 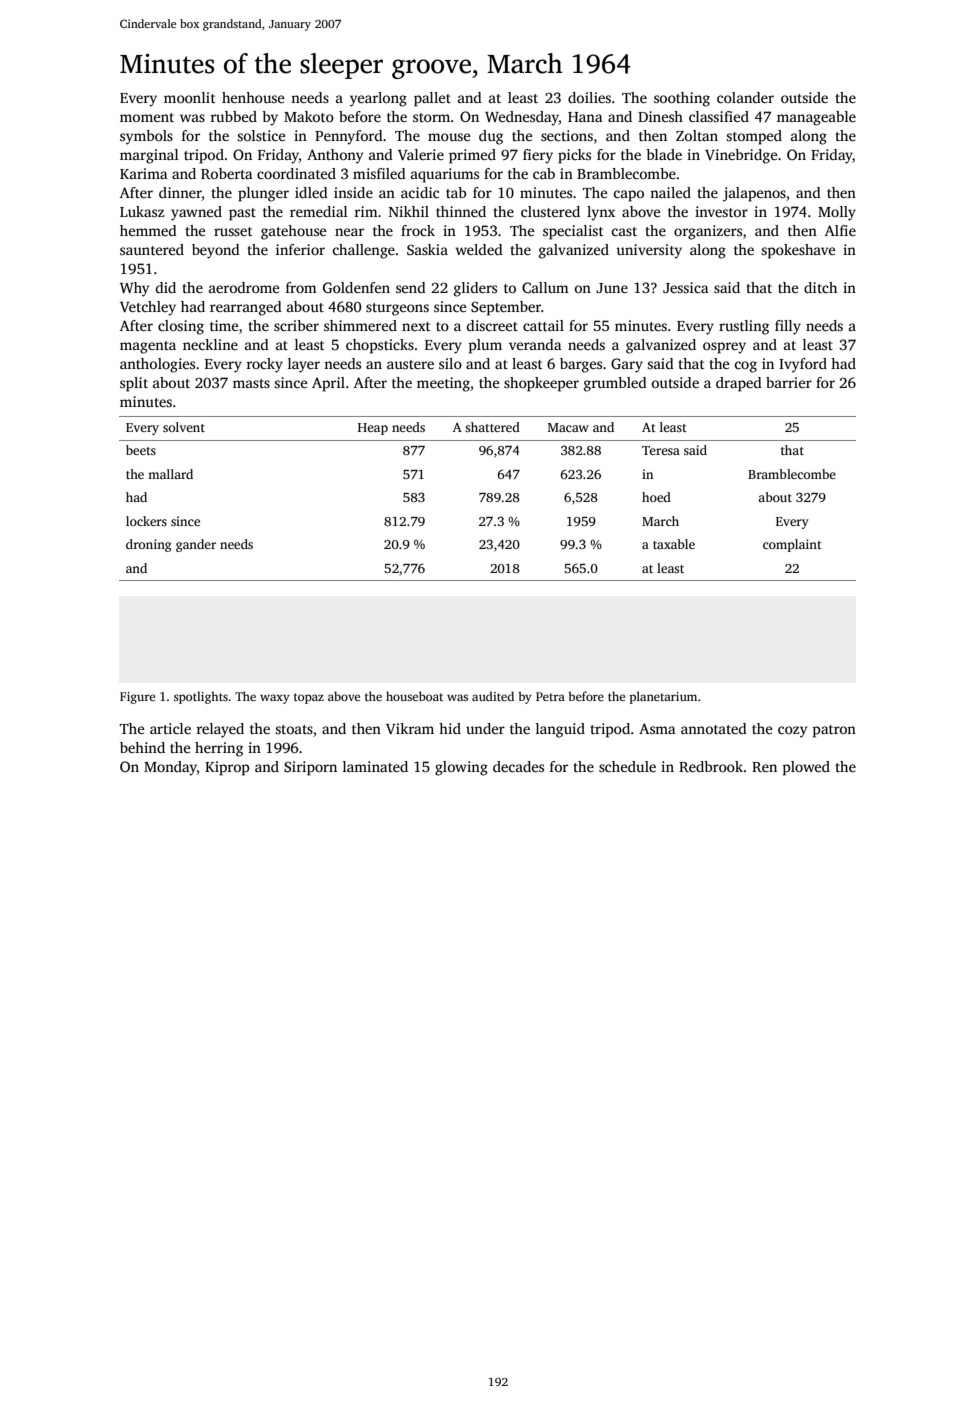 What do you see at coordinates (233, 116) in the screenshot?
I see `rubbed` at bounding box center [233, 116].
